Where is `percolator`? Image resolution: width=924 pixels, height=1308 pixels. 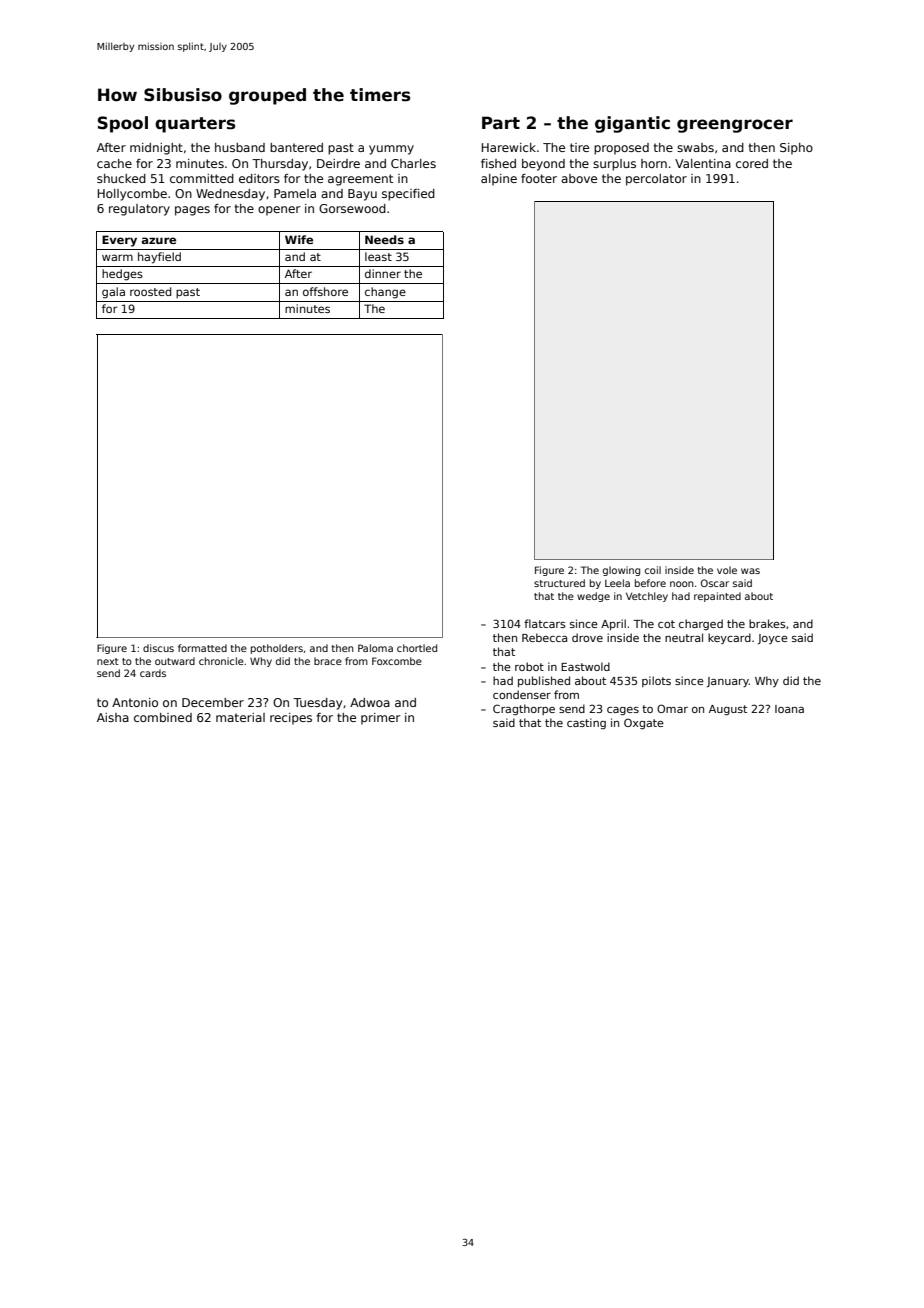 percolator is located at coordinates (656, 180).
